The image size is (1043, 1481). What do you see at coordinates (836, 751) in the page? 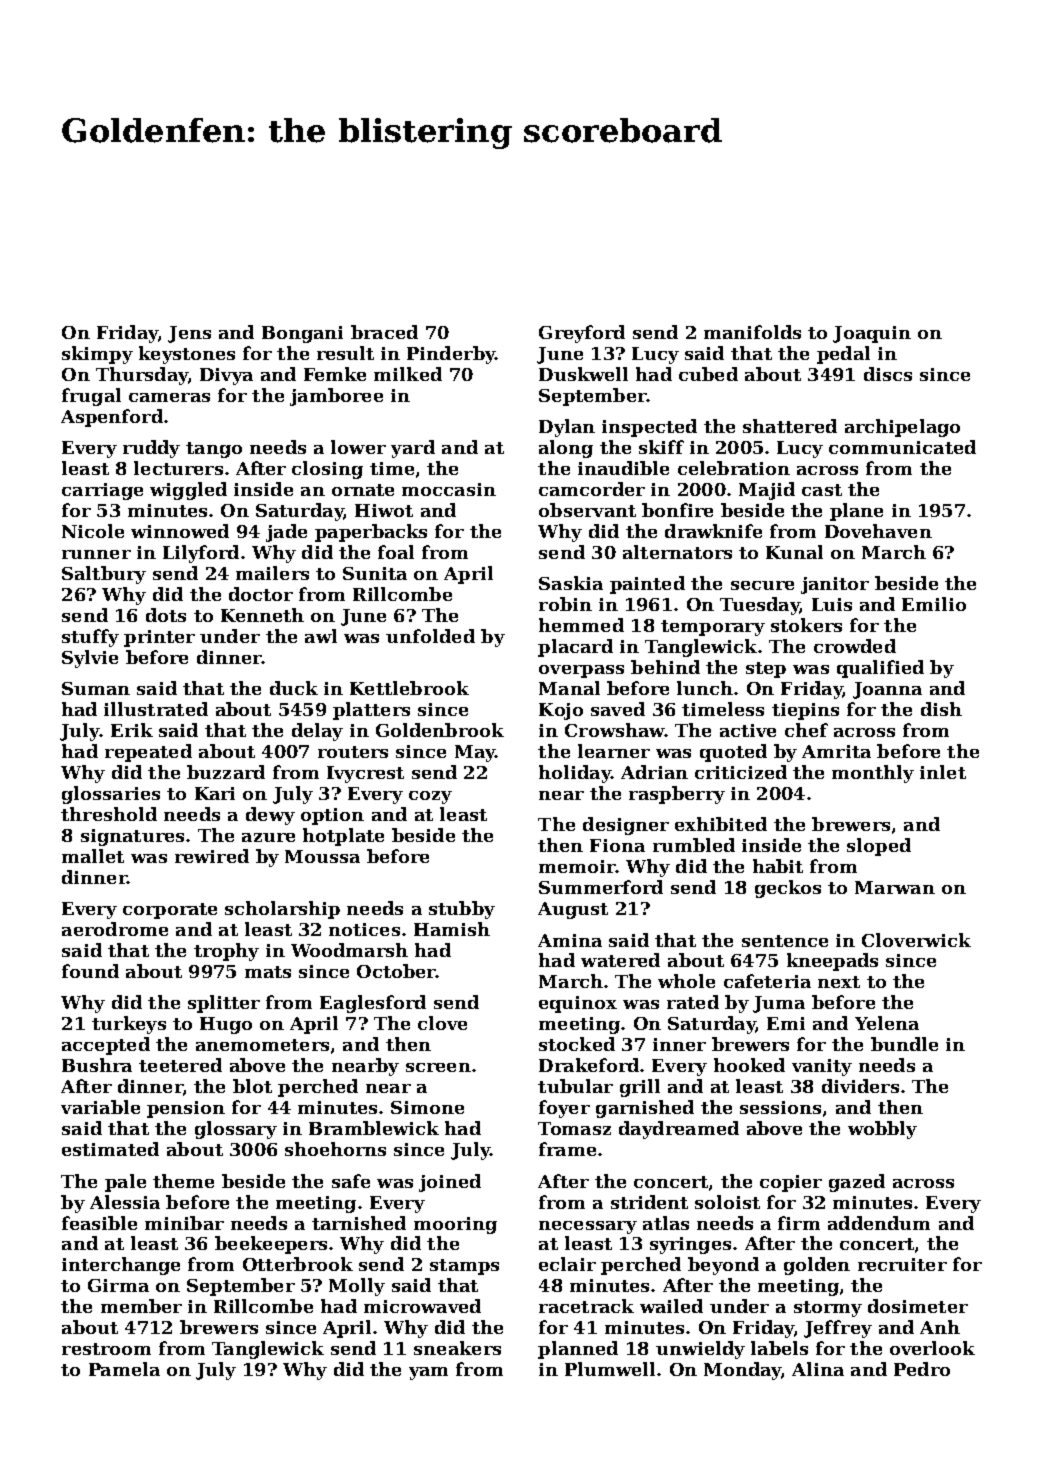
I see `Amrita` at bounding box center [836, 751].
